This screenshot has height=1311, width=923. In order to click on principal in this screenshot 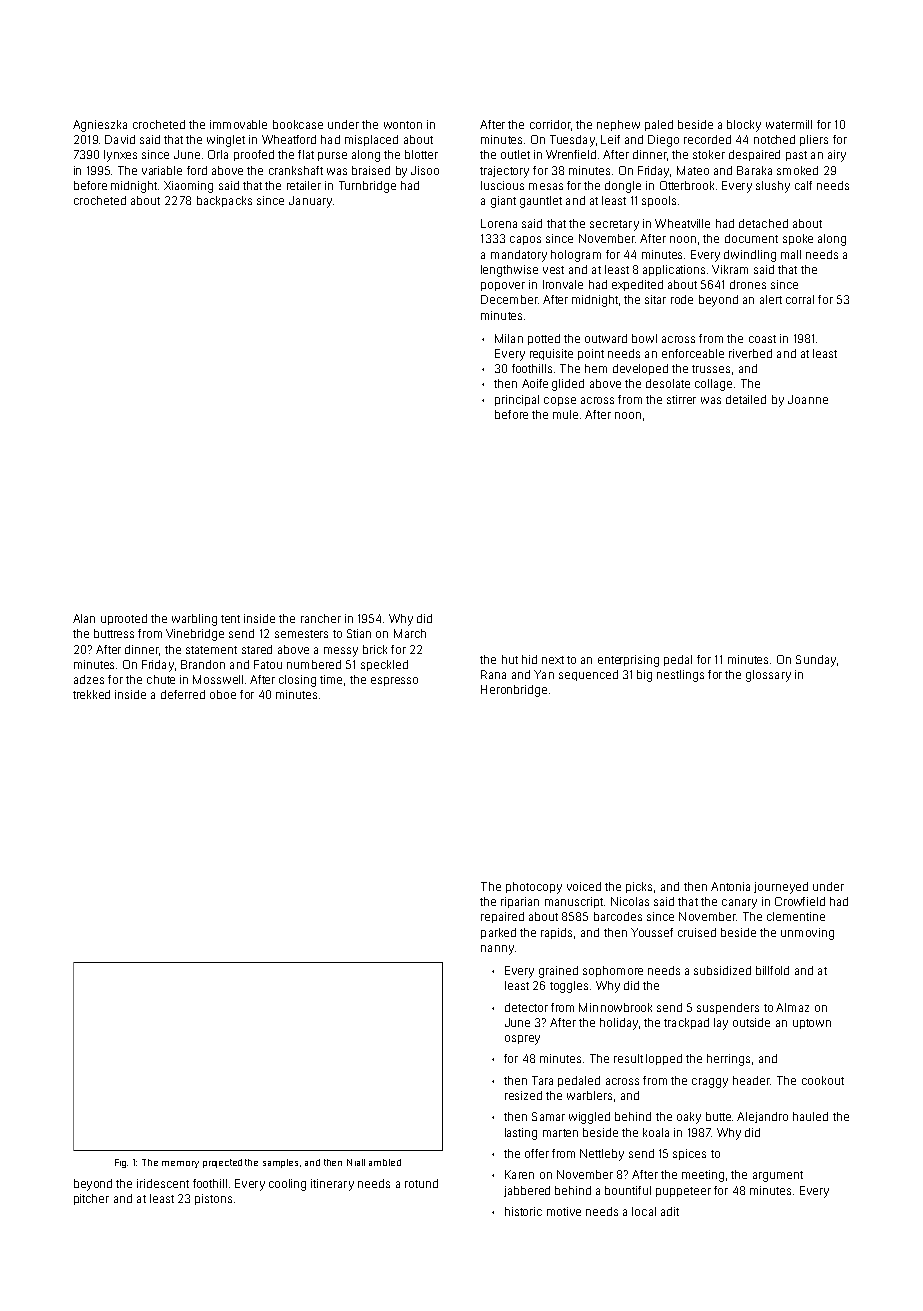, I will do `click(517, 400)`.
